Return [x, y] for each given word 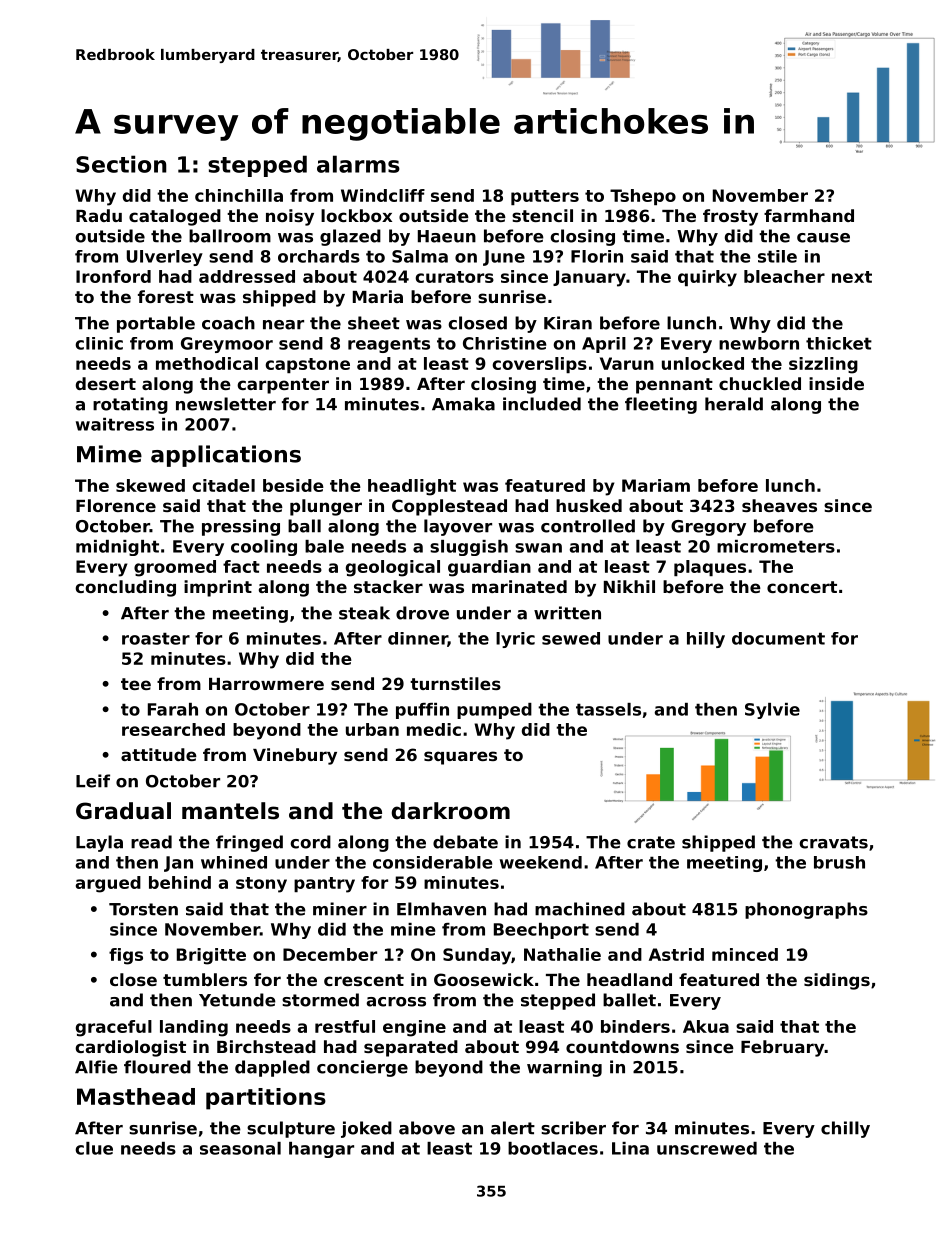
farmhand [809, 215]
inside [836, 383]
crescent [364, 980]
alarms [358, 164]
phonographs [806, 910]
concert [802, 587]
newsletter [226, 404]
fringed [249, 843]
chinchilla [239, 195]
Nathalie [562, 954]
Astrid [676, 954]
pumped [494, 711]
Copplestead [449, 507]
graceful [114, 1028]
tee [136, 684]
